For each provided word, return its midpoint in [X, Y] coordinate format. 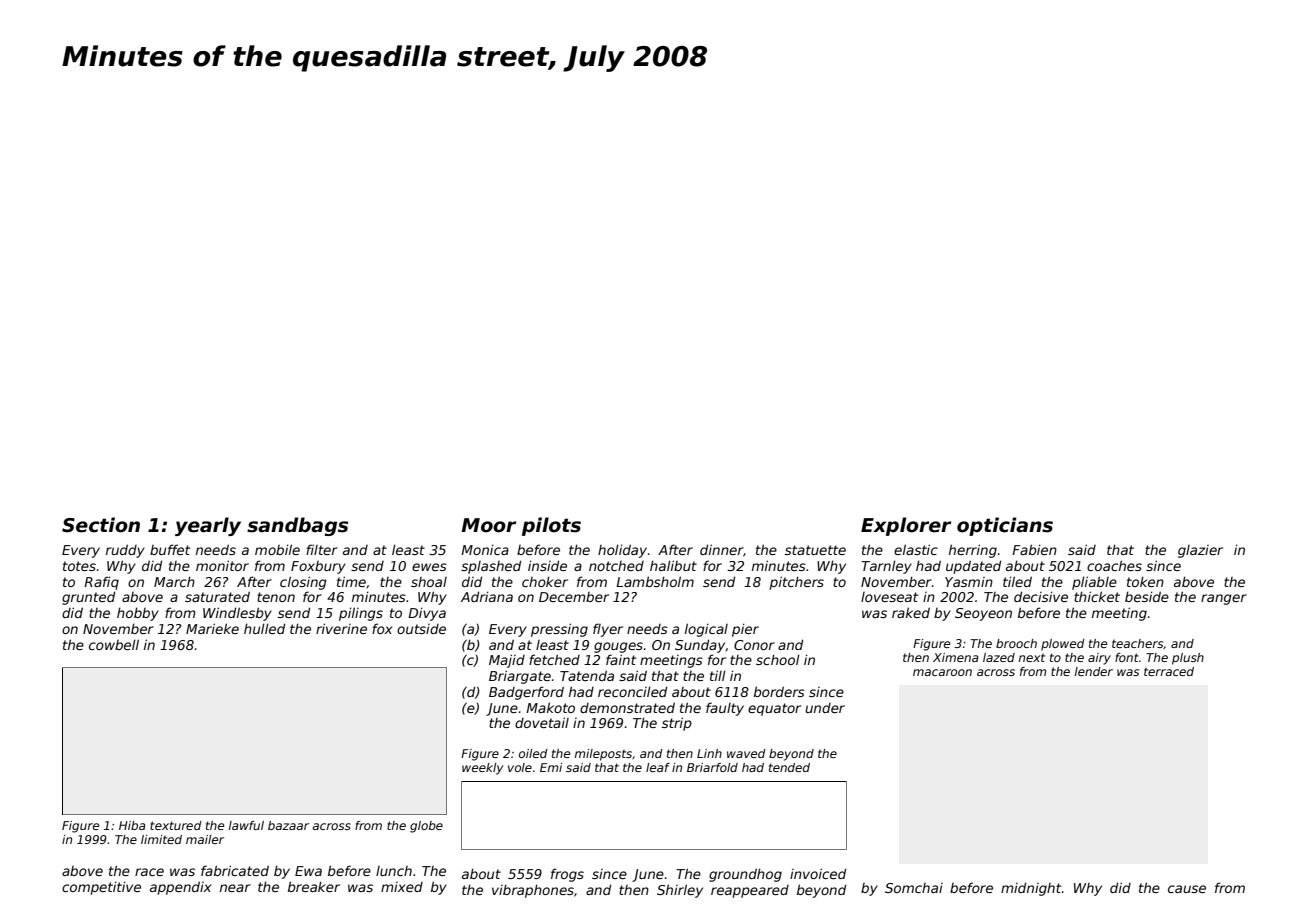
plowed [1063, 645]
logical [706, 630]
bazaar [288, 825]
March [174, 581]
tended [789, 767]
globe [426, 827]
